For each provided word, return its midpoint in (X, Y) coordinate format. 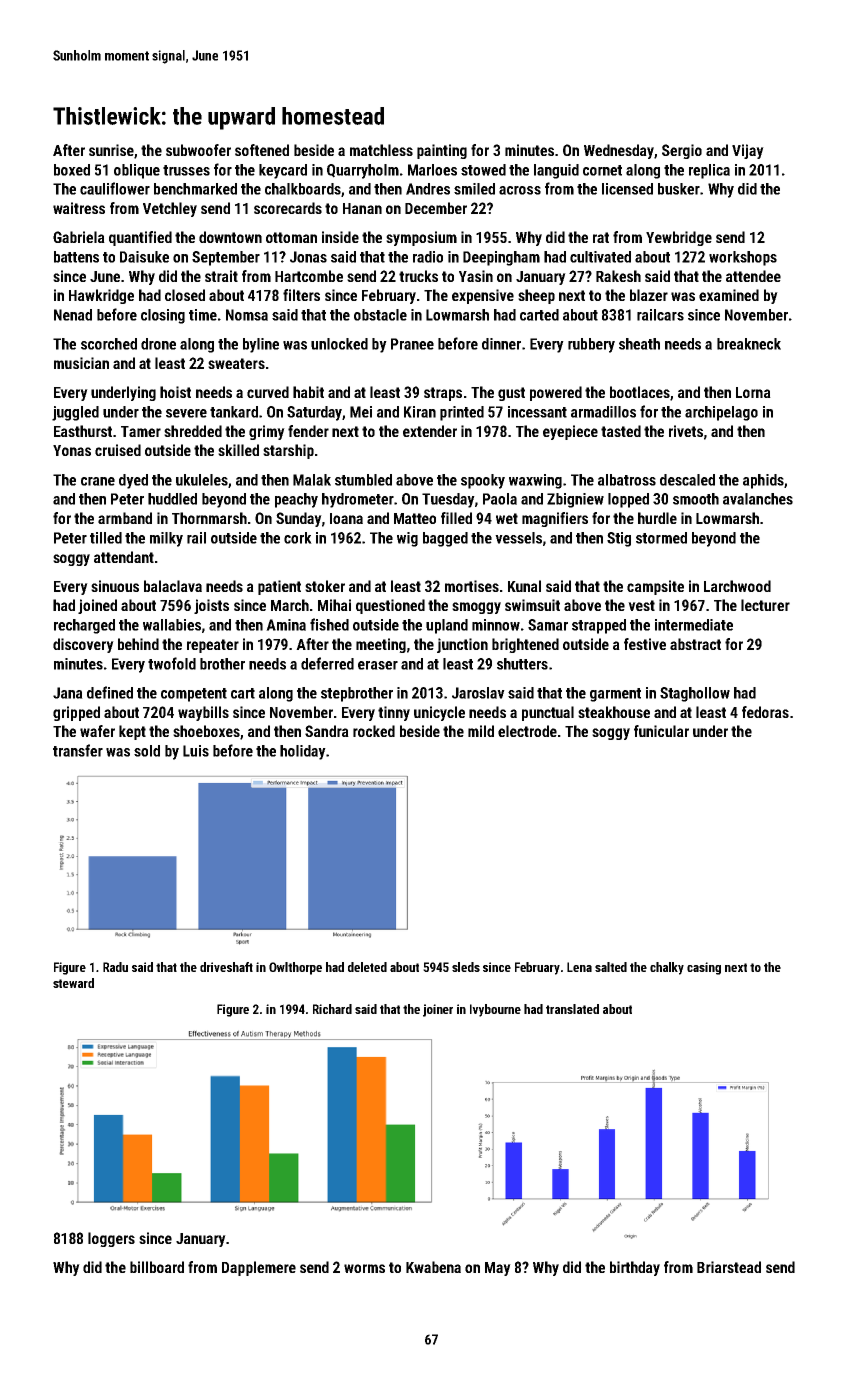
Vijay (748, 151)
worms (364, 1268)
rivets (686, 431)
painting (442, 151)
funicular (661, 731)
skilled (238, 450)
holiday (303, 752)
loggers (111, 1239)
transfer (78, 750)
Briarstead (729, 1267)
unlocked (339, 344)
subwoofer (198, 150)
